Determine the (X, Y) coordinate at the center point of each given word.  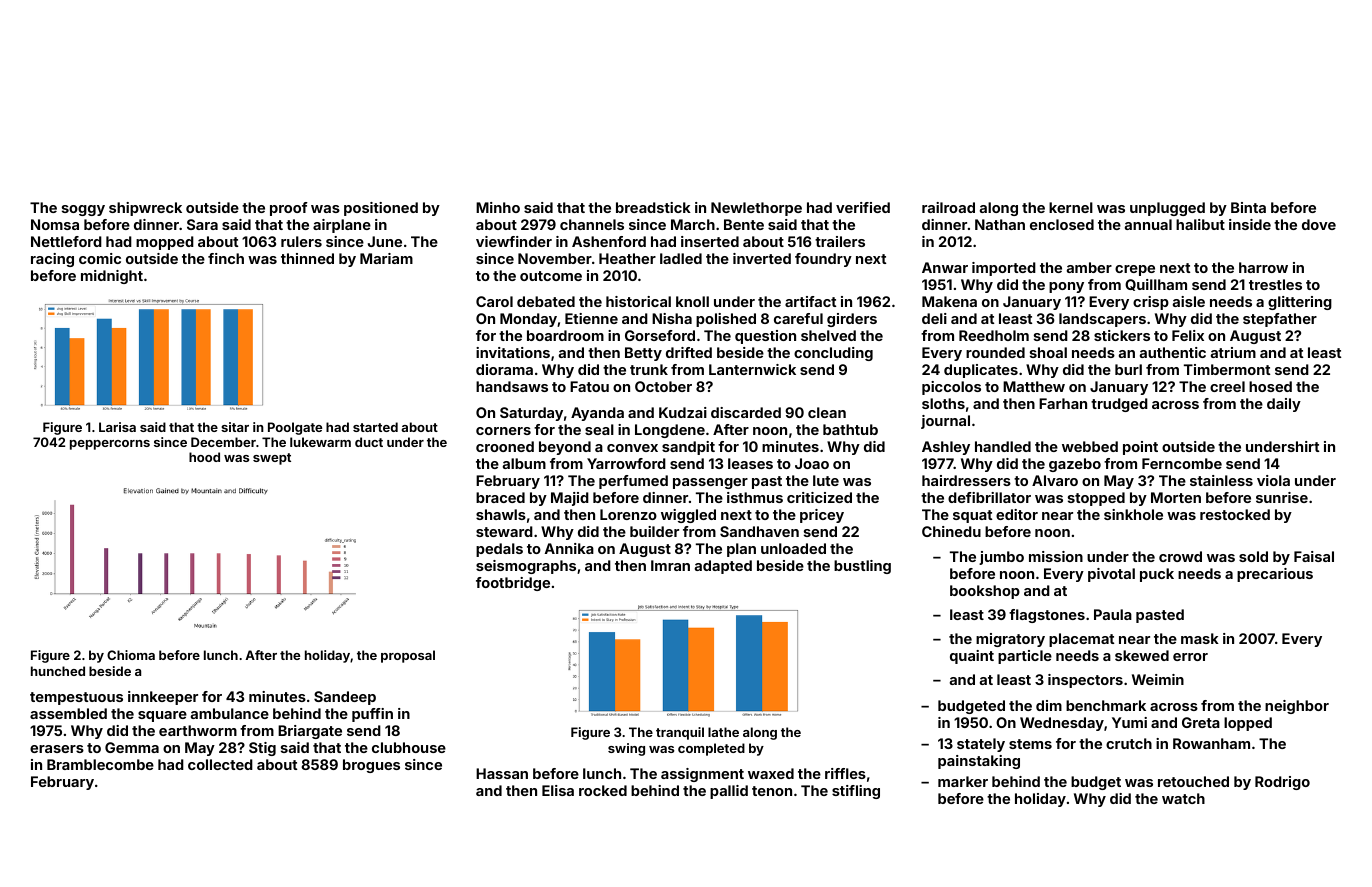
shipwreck (145, 209)
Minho (498, 207)
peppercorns (110, 445)
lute (826, 480)
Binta (1248, 207)
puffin (372, 715)
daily (1284, 405)
